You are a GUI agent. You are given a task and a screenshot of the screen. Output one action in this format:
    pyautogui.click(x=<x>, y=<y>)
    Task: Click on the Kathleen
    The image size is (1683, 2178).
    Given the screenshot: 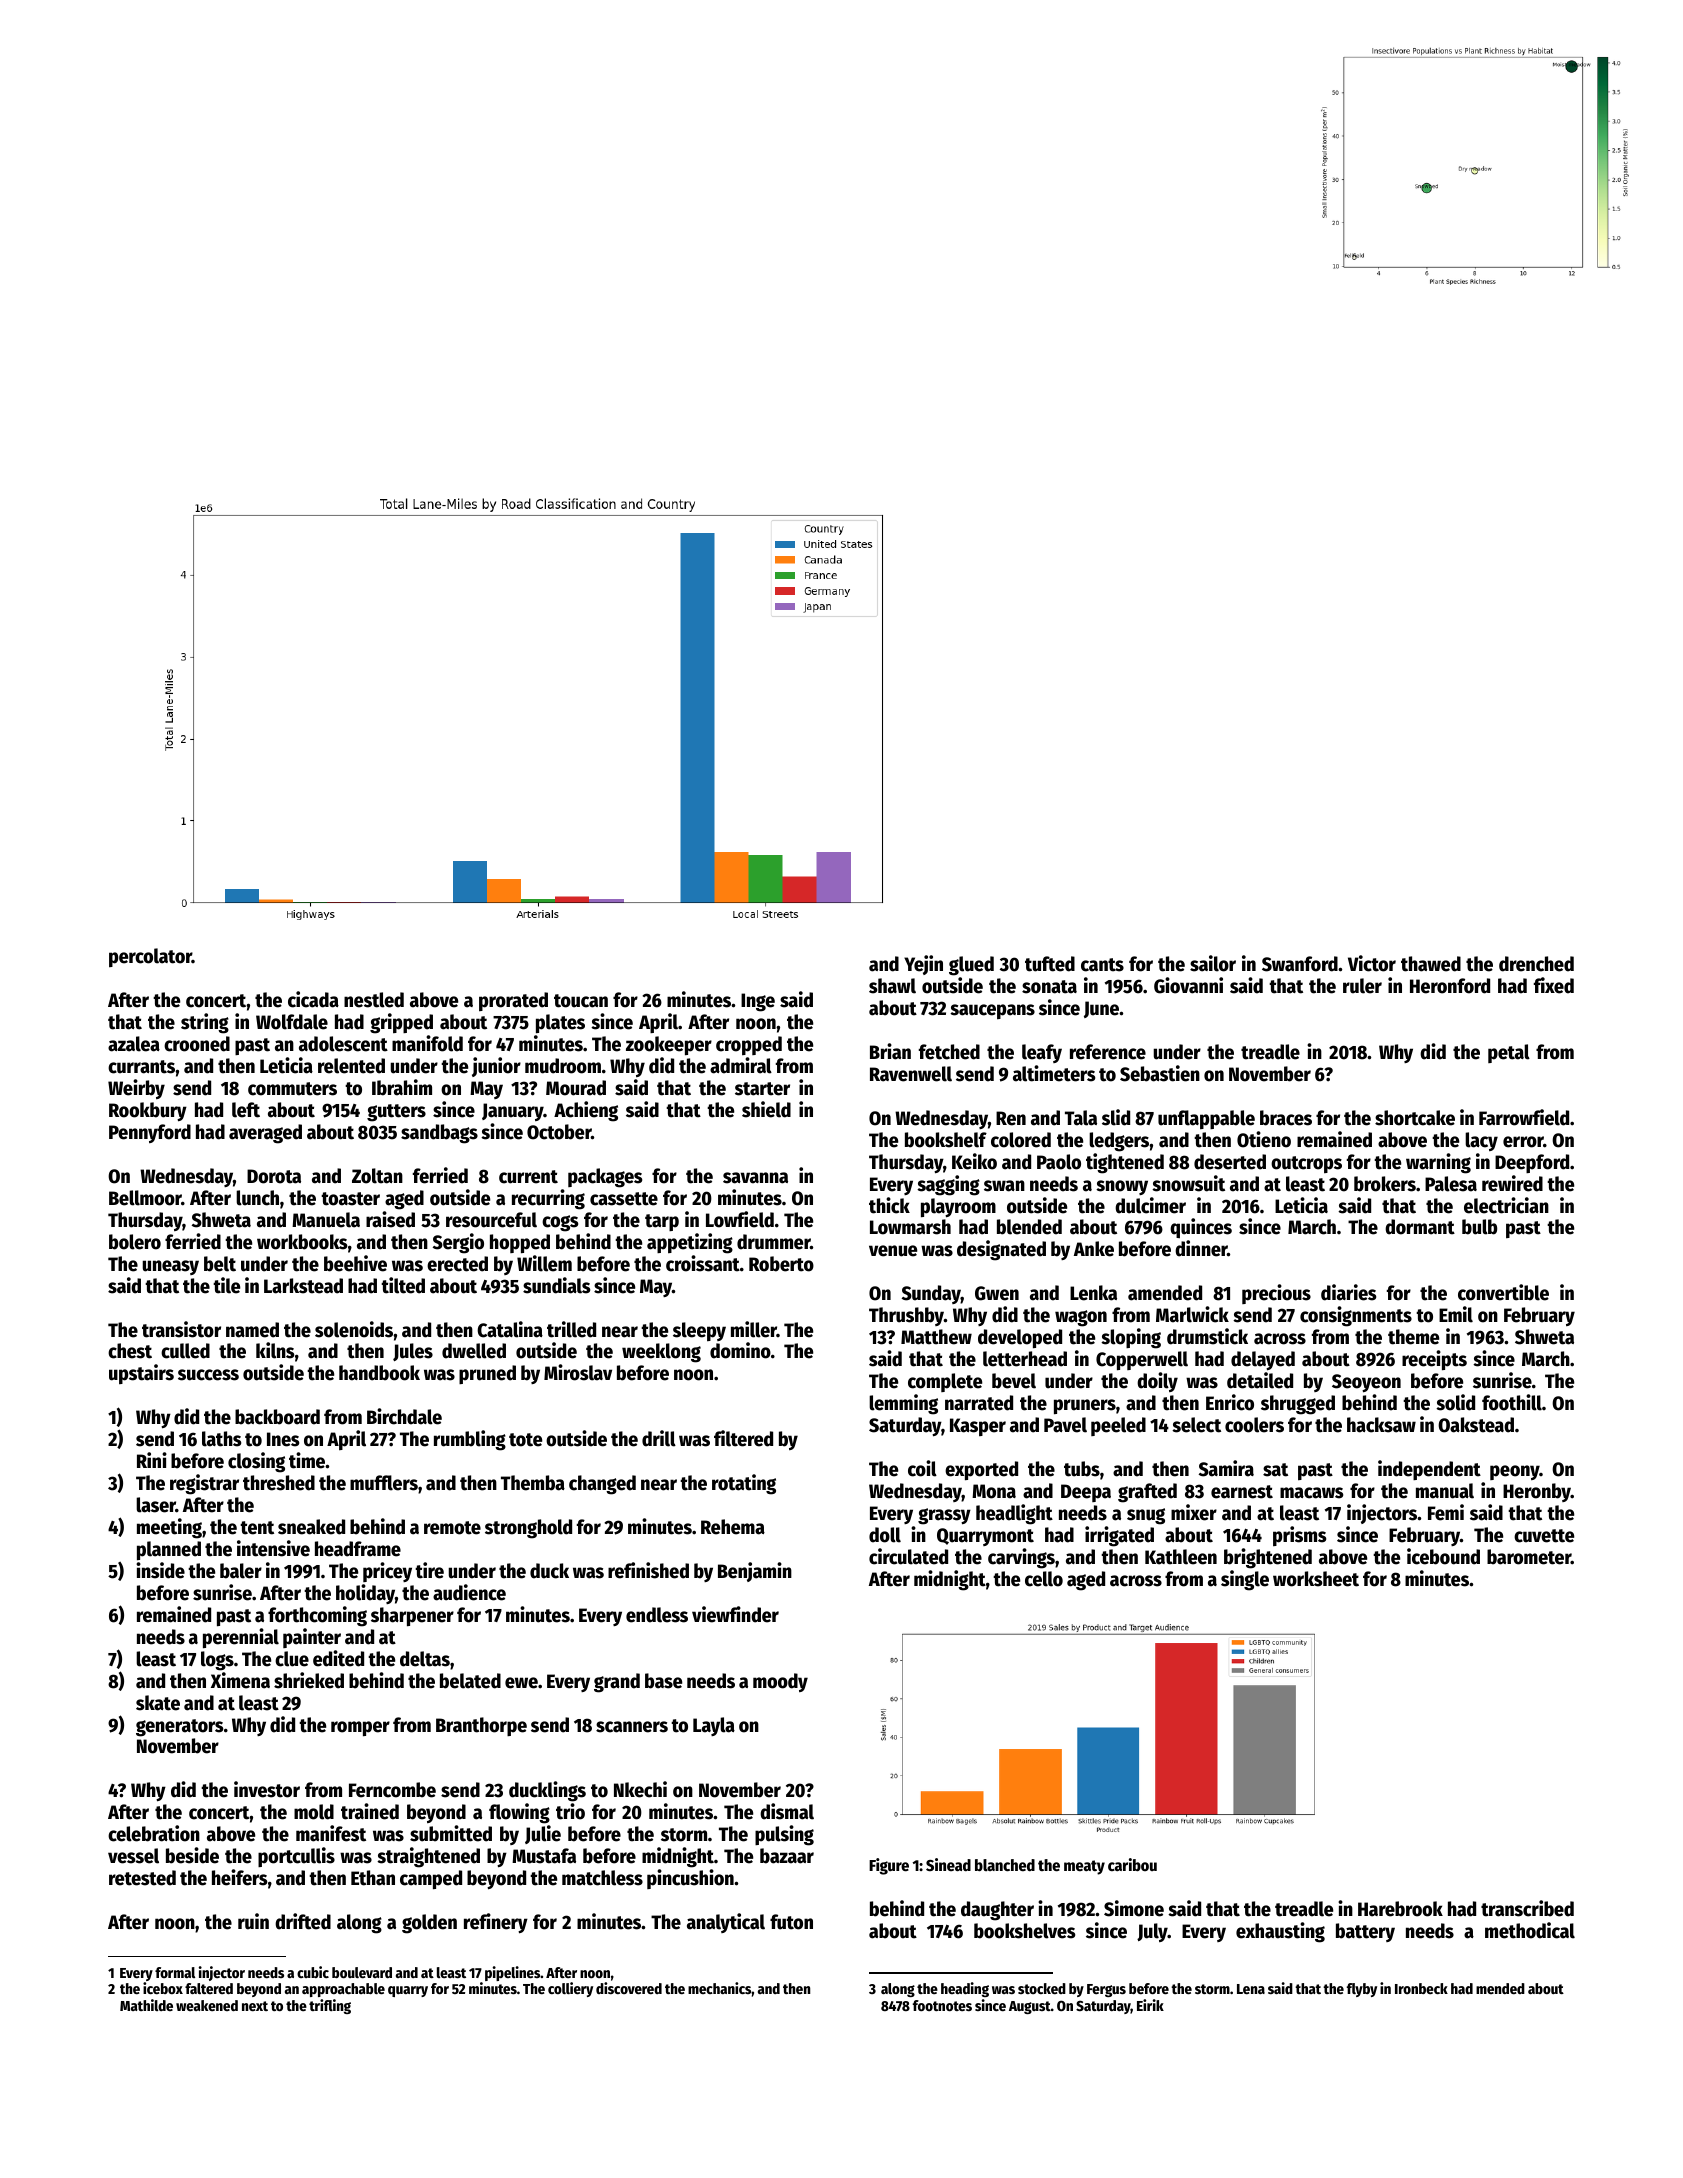 What is the action you would take?
    pyautogui.click(x=1181, y=1557)
